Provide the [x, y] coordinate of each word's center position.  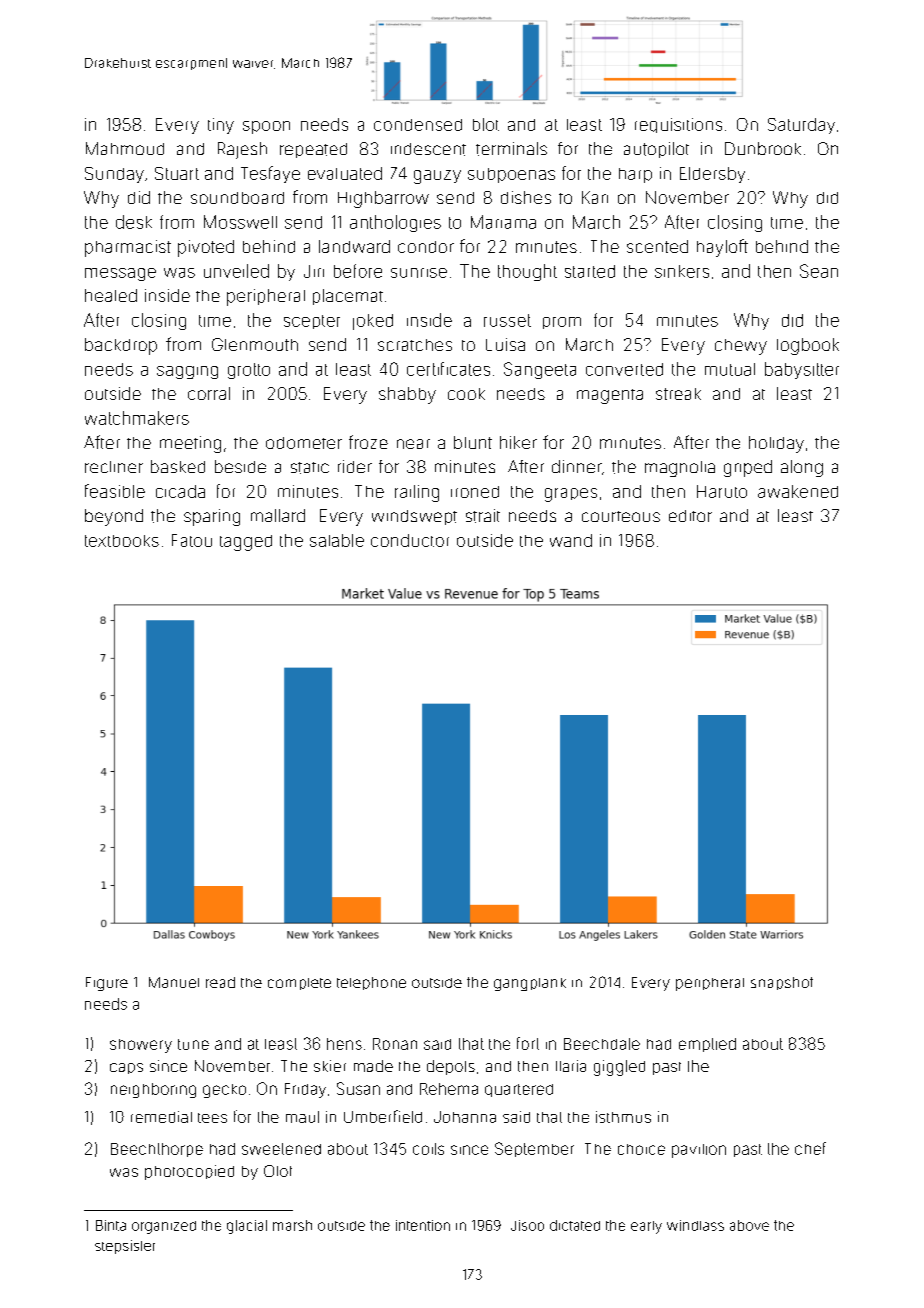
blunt [473, 442]
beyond [114, 517]
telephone [371, 983]
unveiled [236, 271]
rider [355, 466]
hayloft [722, 248]
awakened [798, 491]
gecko [224, 1091]
